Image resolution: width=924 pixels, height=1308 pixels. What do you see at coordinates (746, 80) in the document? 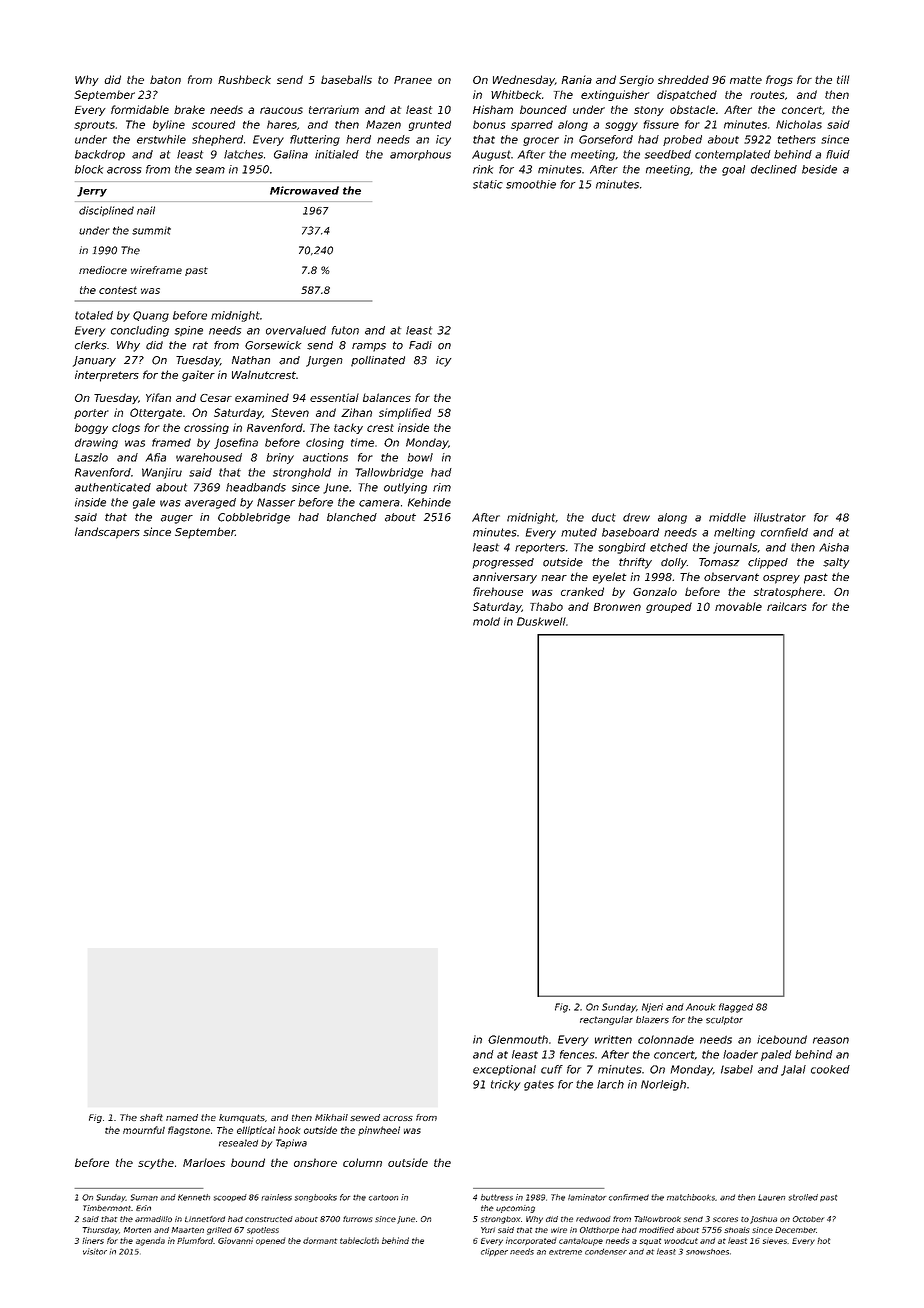
I see `matte` at bounding box center [746, 80].
